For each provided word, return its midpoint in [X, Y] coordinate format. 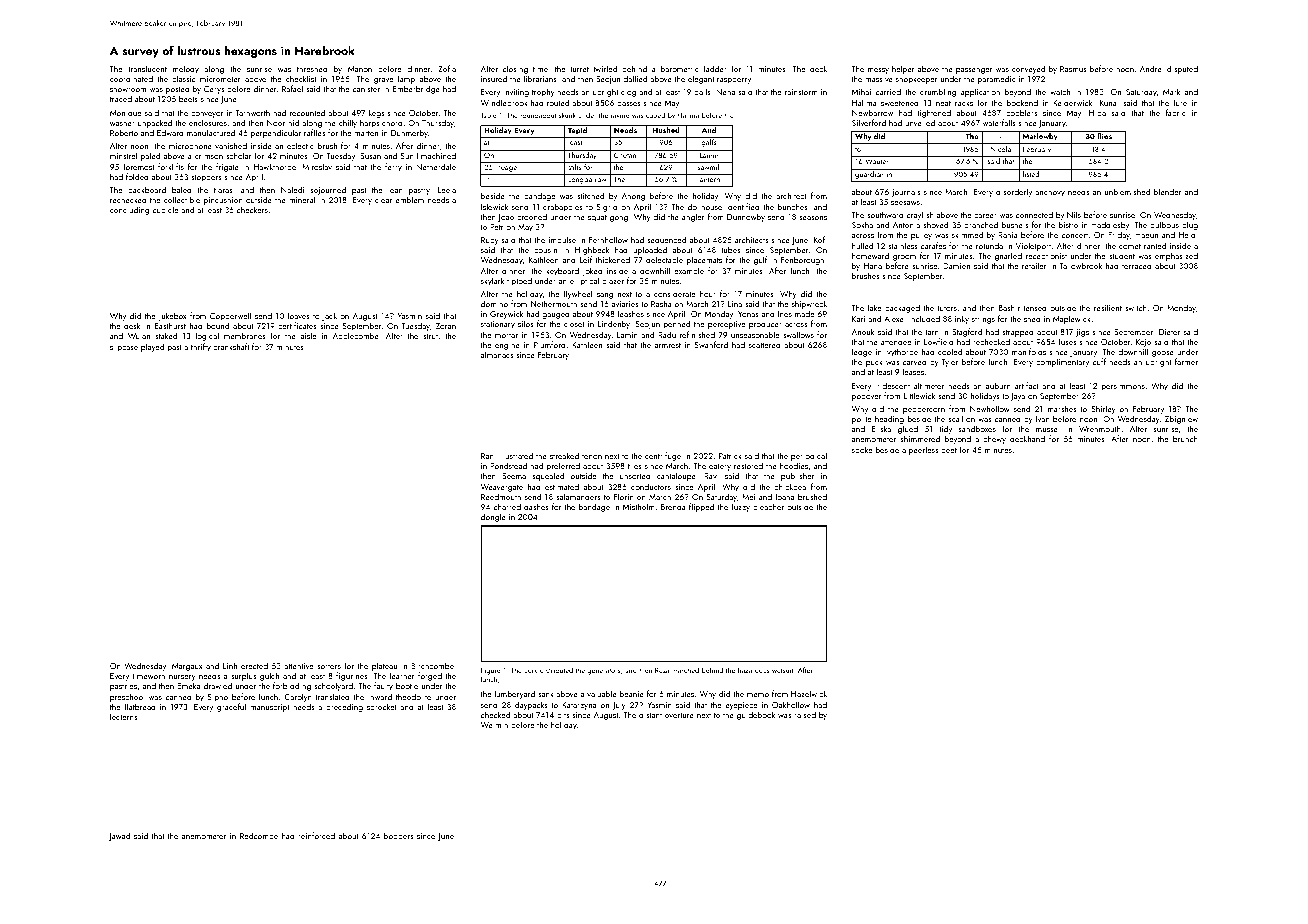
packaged [902, 308]
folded [137, 176]
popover [866, 398]
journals [906, 193]
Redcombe [259, 835]
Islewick [494, 206]
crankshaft [231, 346]
